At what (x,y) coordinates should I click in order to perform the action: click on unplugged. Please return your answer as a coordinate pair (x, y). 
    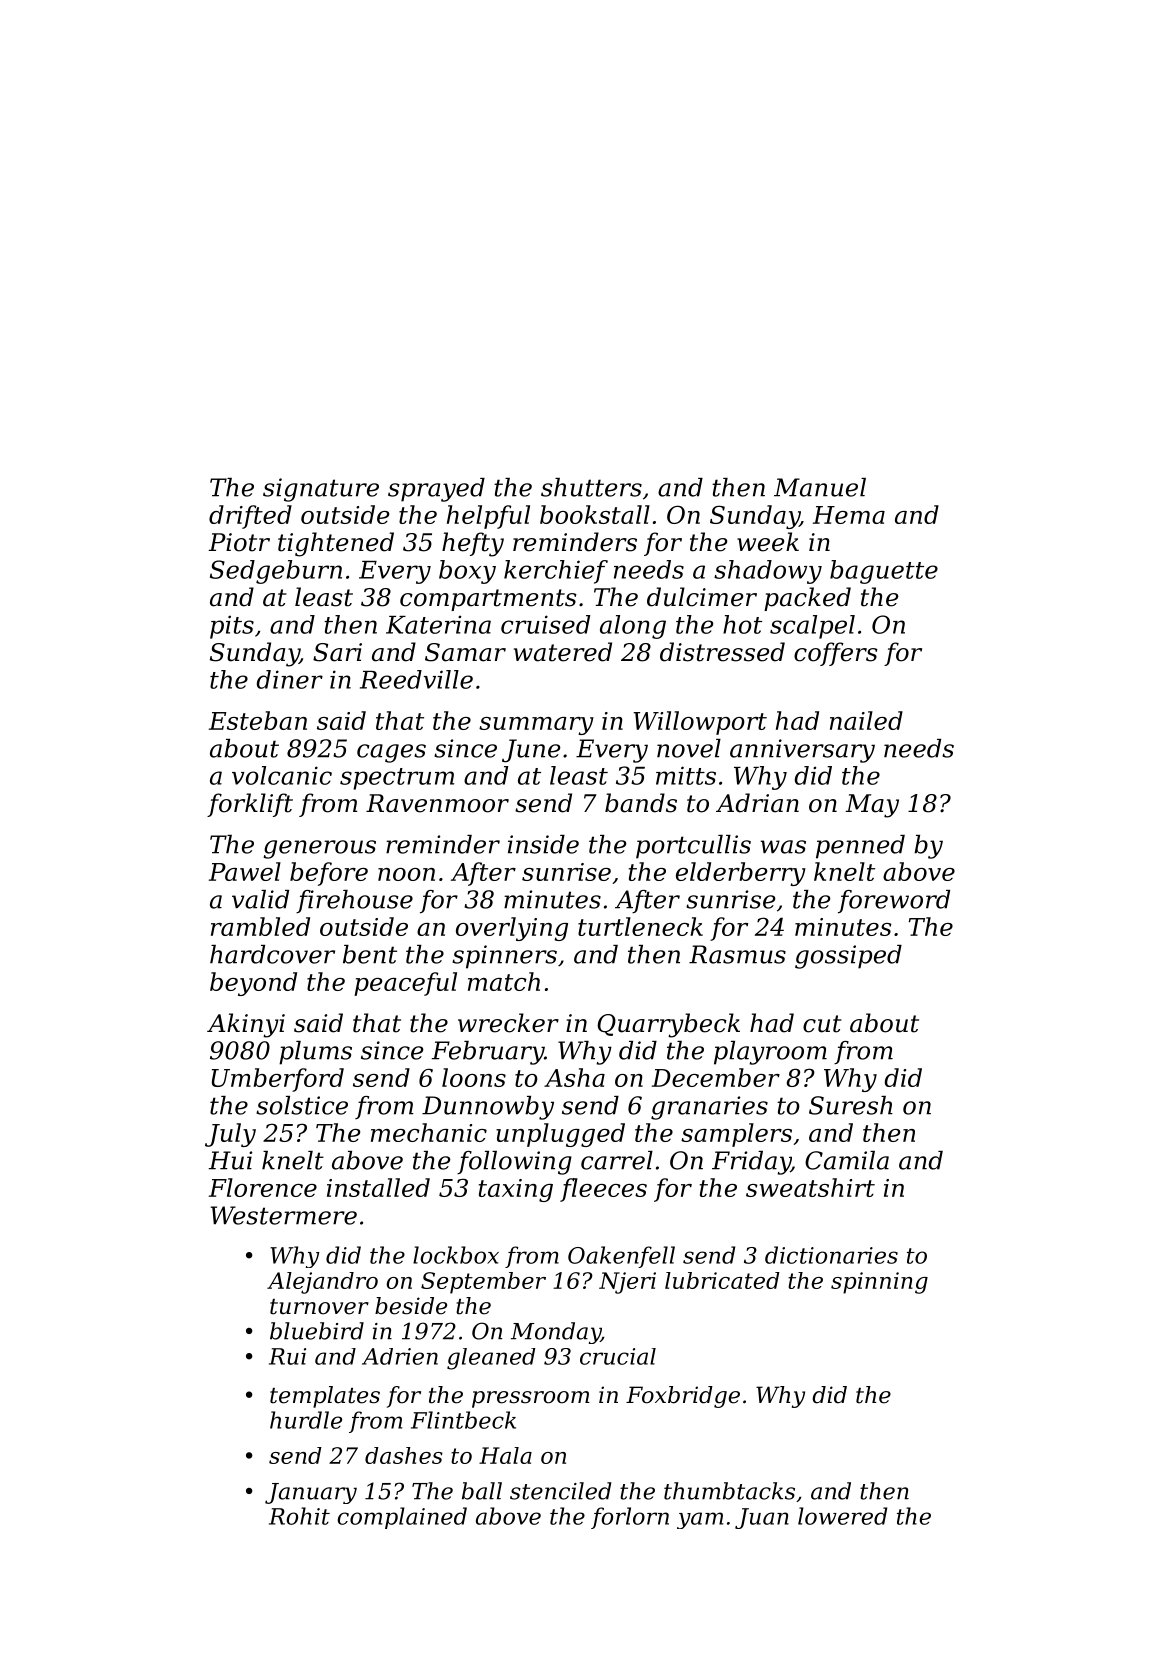
    Looking at the image, I should click on (560, 1135).
